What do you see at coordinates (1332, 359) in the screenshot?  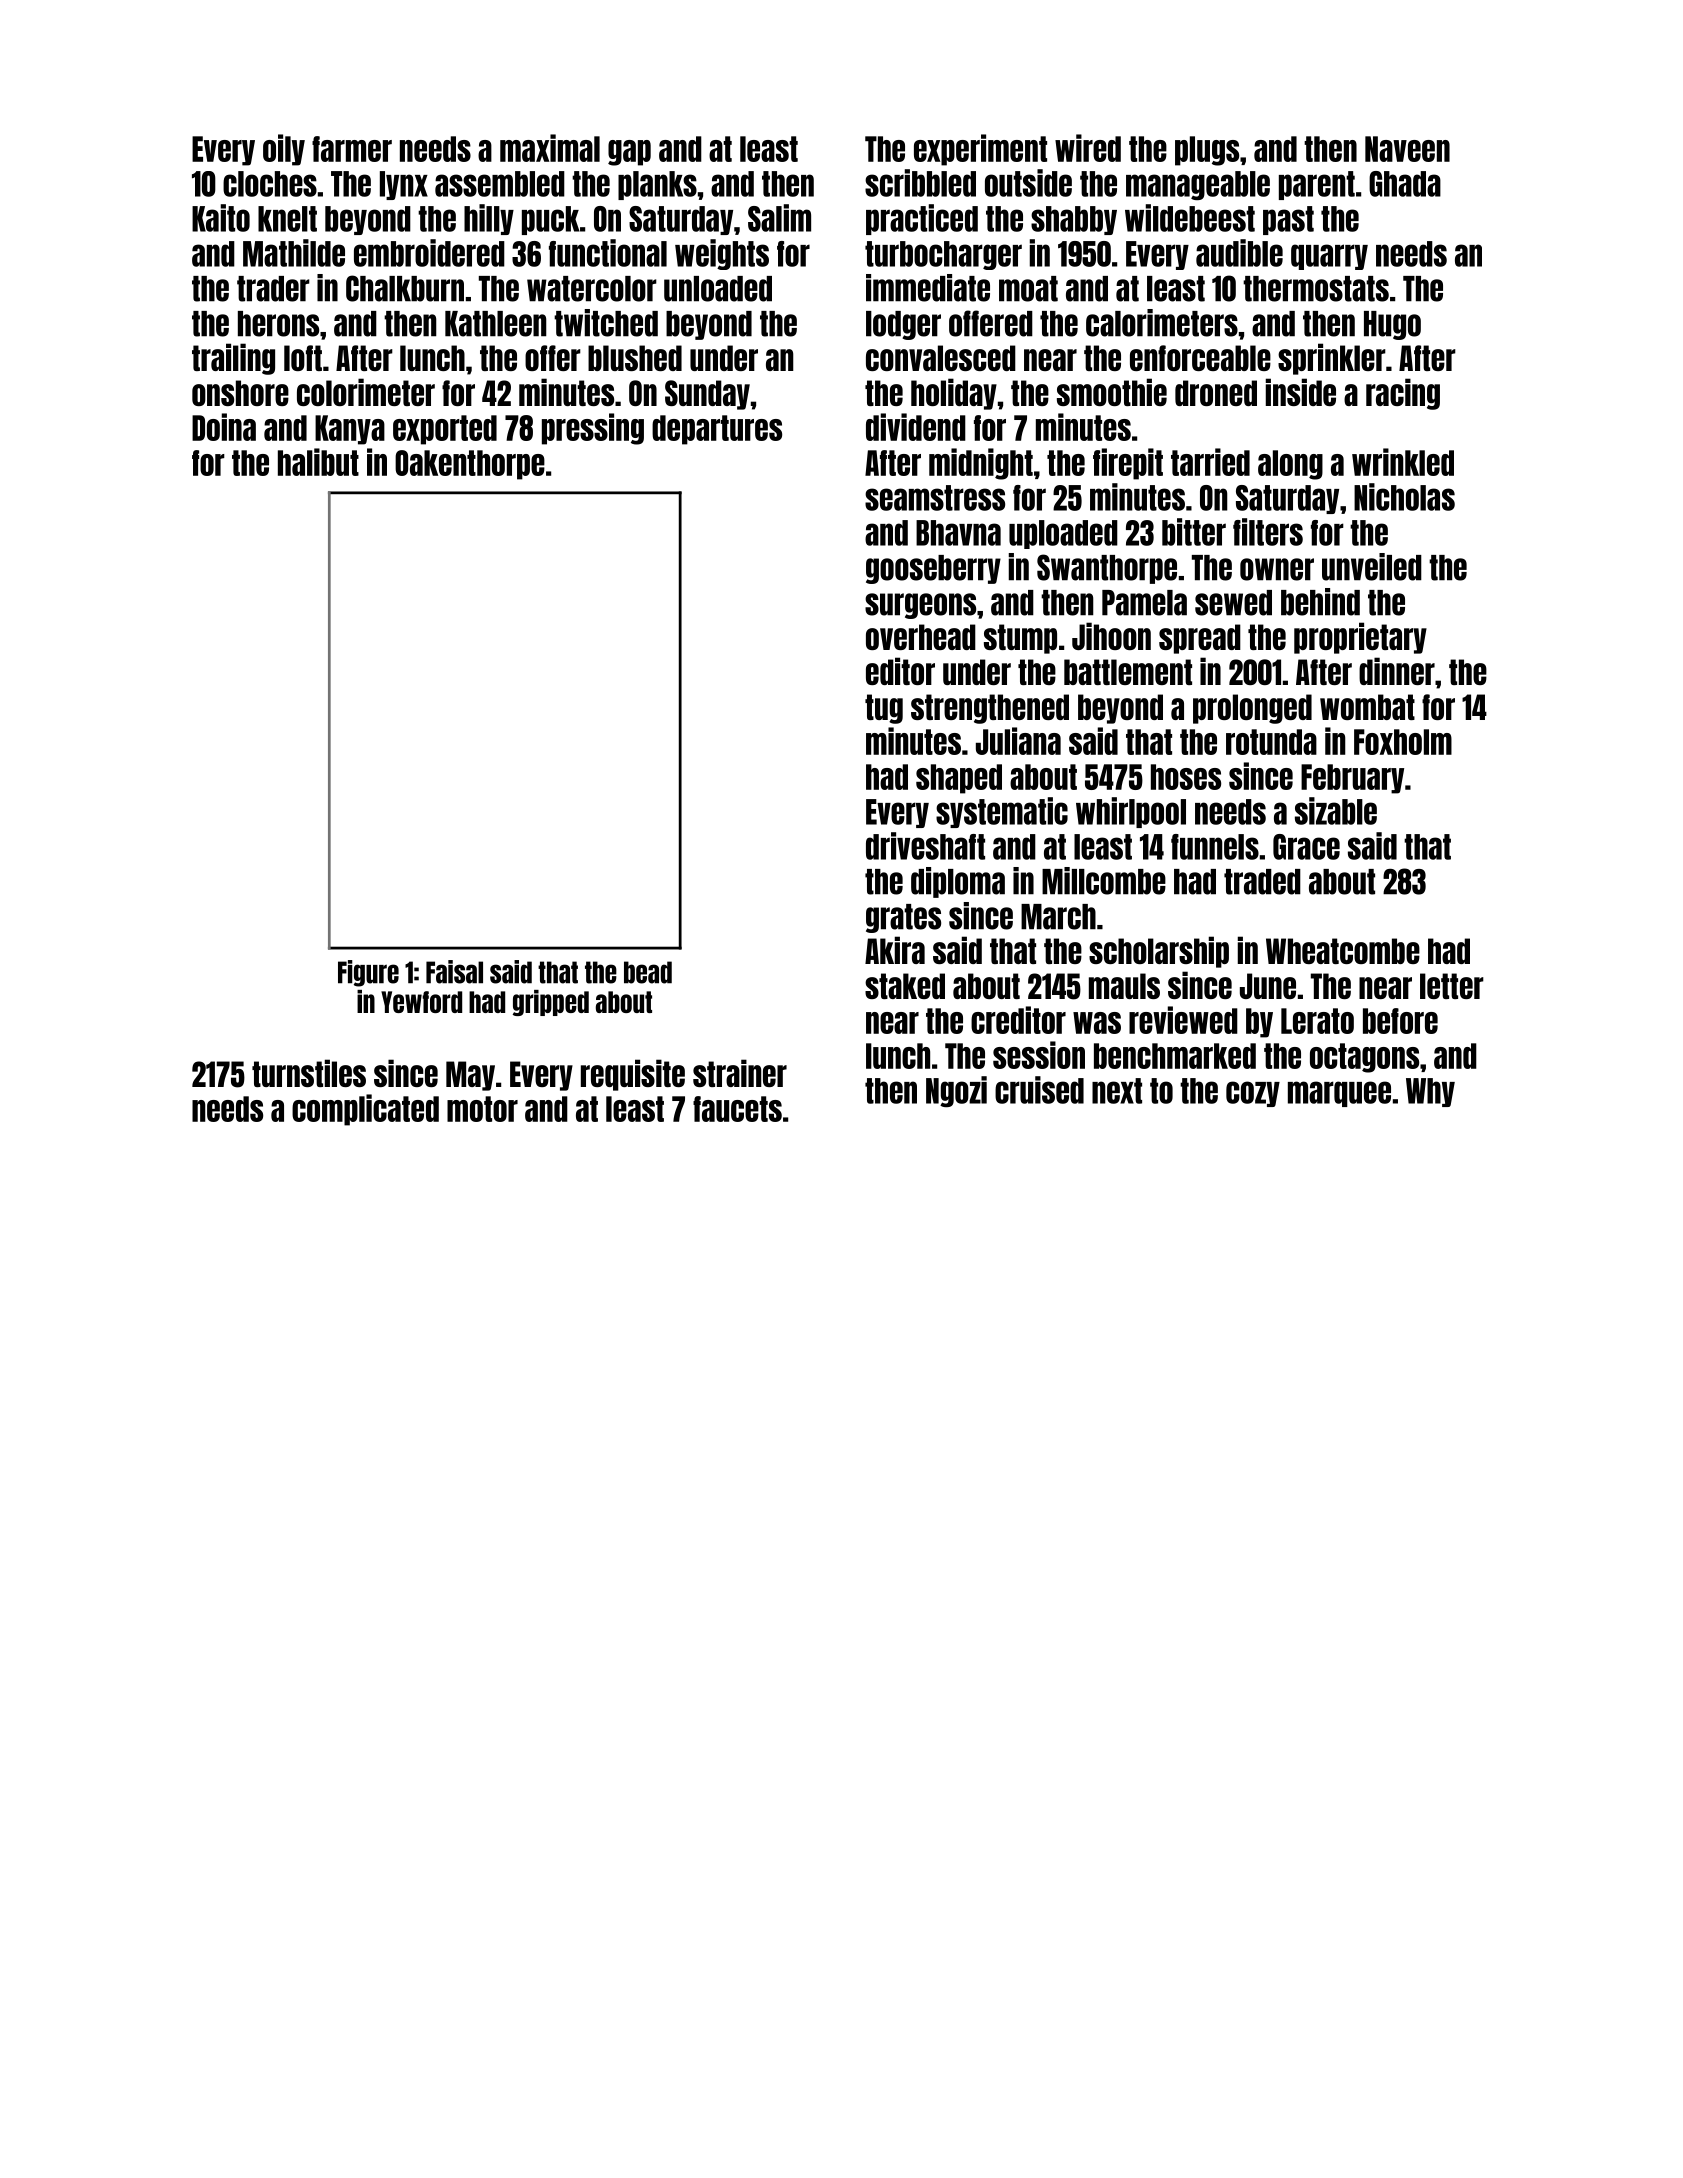 I see `sprinkler` at bounding box center [1332, 359].
